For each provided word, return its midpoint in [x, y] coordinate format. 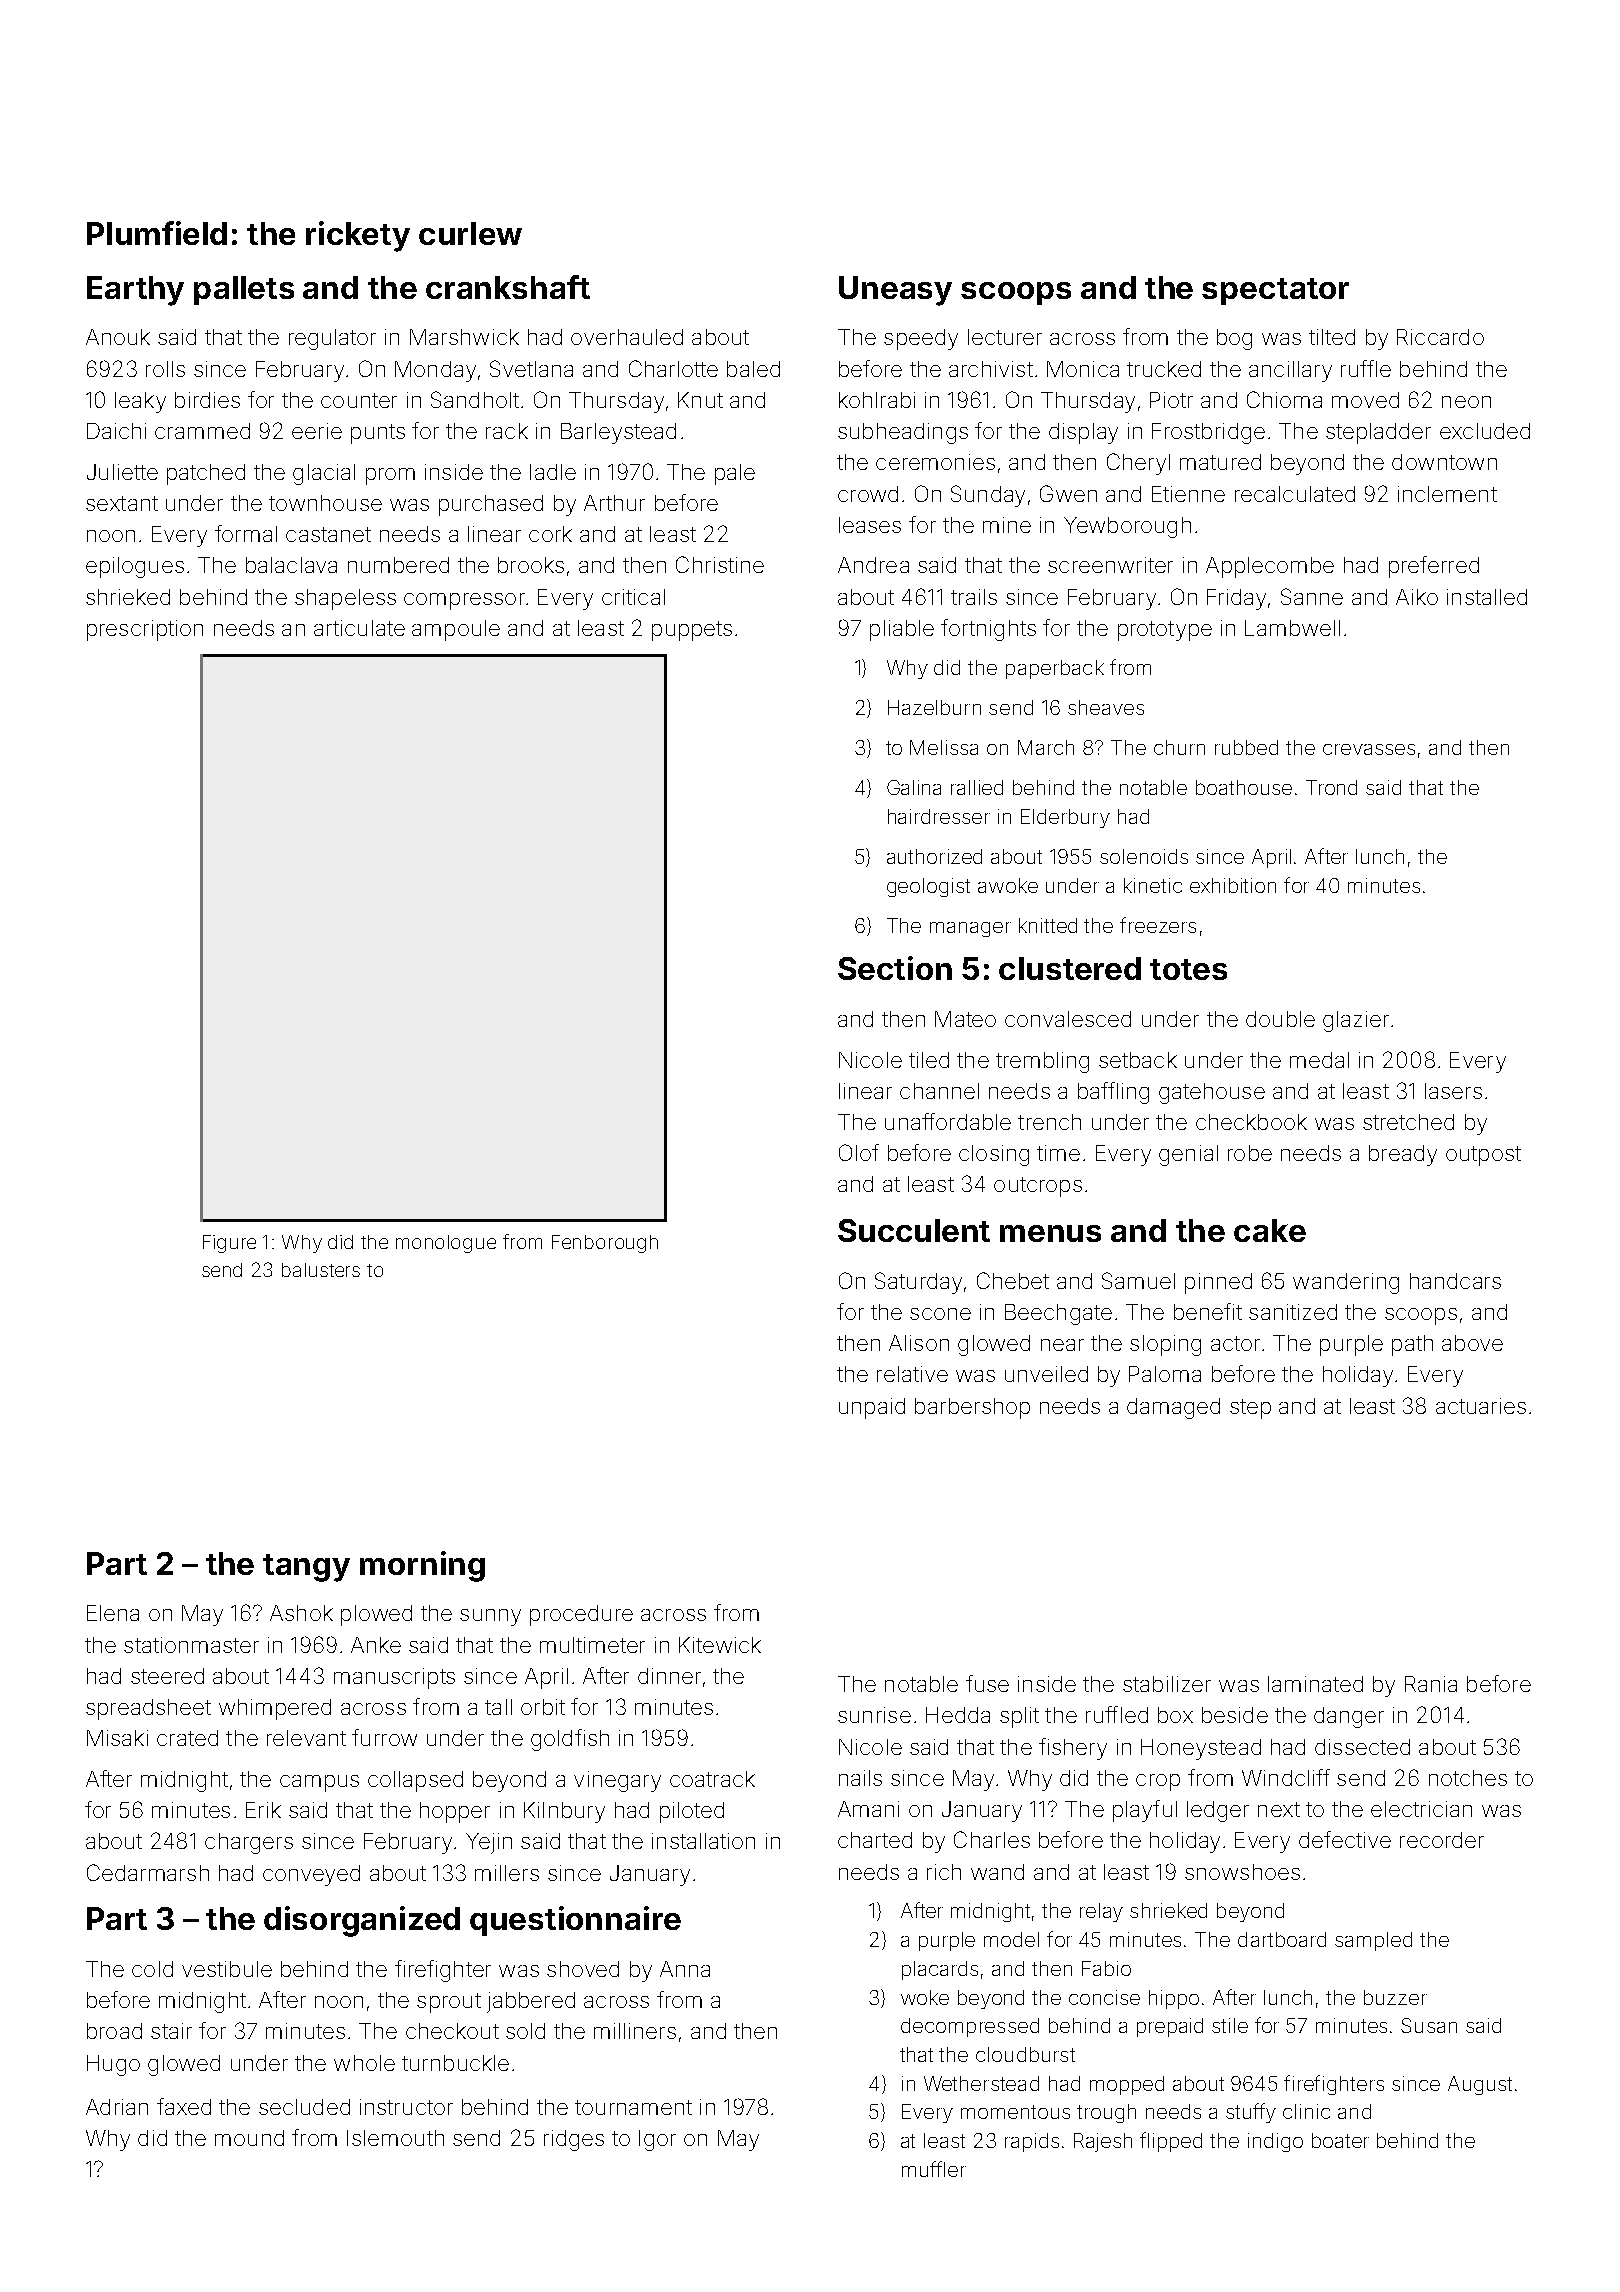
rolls [165, 369]
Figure [229, 1244]
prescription [145, 630]
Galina [914, 787]
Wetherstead [981, 2083]
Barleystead [618, 433]
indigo [1275, 2142]
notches [1468, 1778]
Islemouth [395, 2138]
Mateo [965, 1019]
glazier [1356, 1021]
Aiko [1417, 597]
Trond [1331, 787]
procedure [581, 1615]
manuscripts [394, 1678]
